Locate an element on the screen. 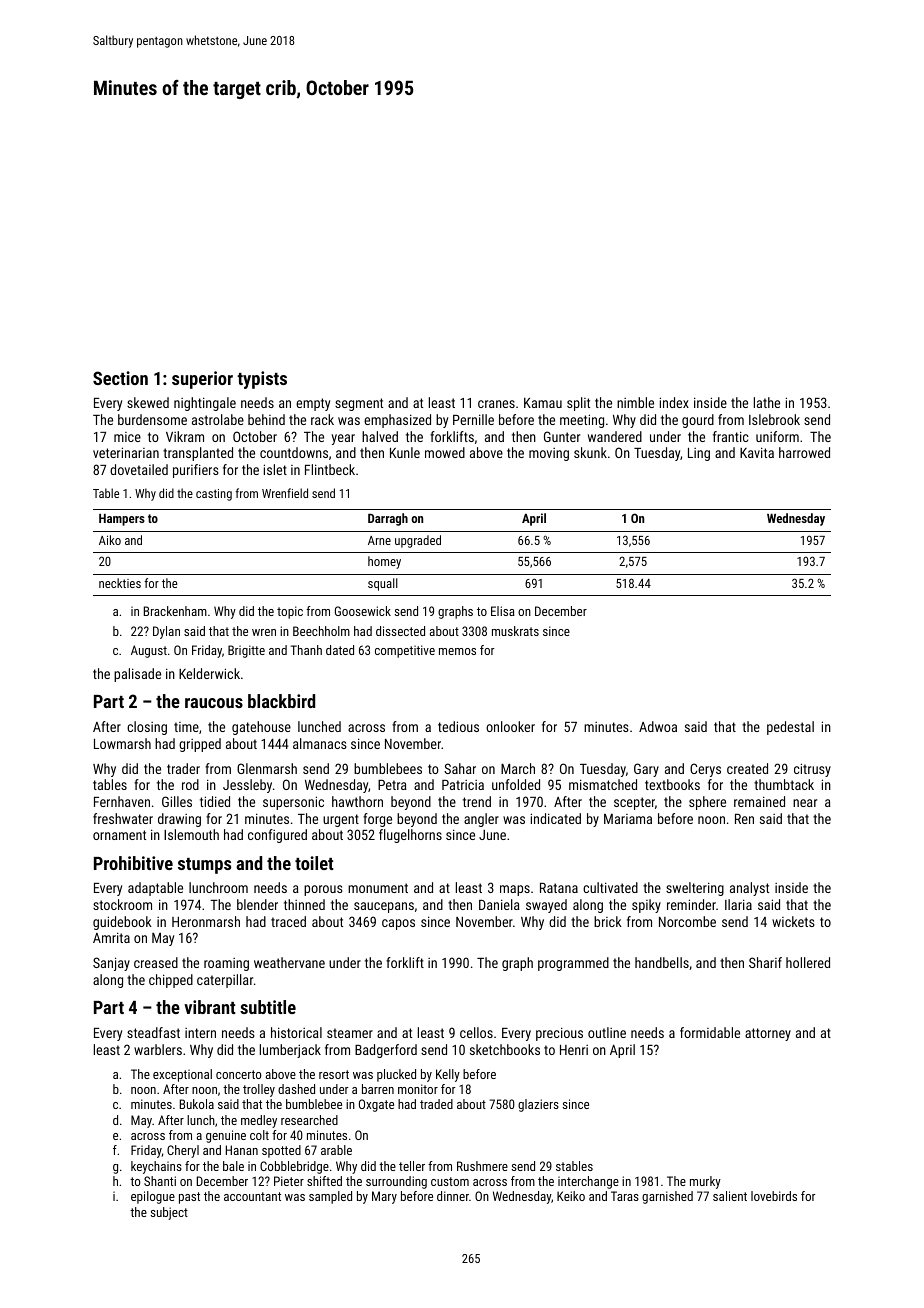 The width and height of the screenshot is (924, 1308). Kelly is located at coordinates (448, 1075).
